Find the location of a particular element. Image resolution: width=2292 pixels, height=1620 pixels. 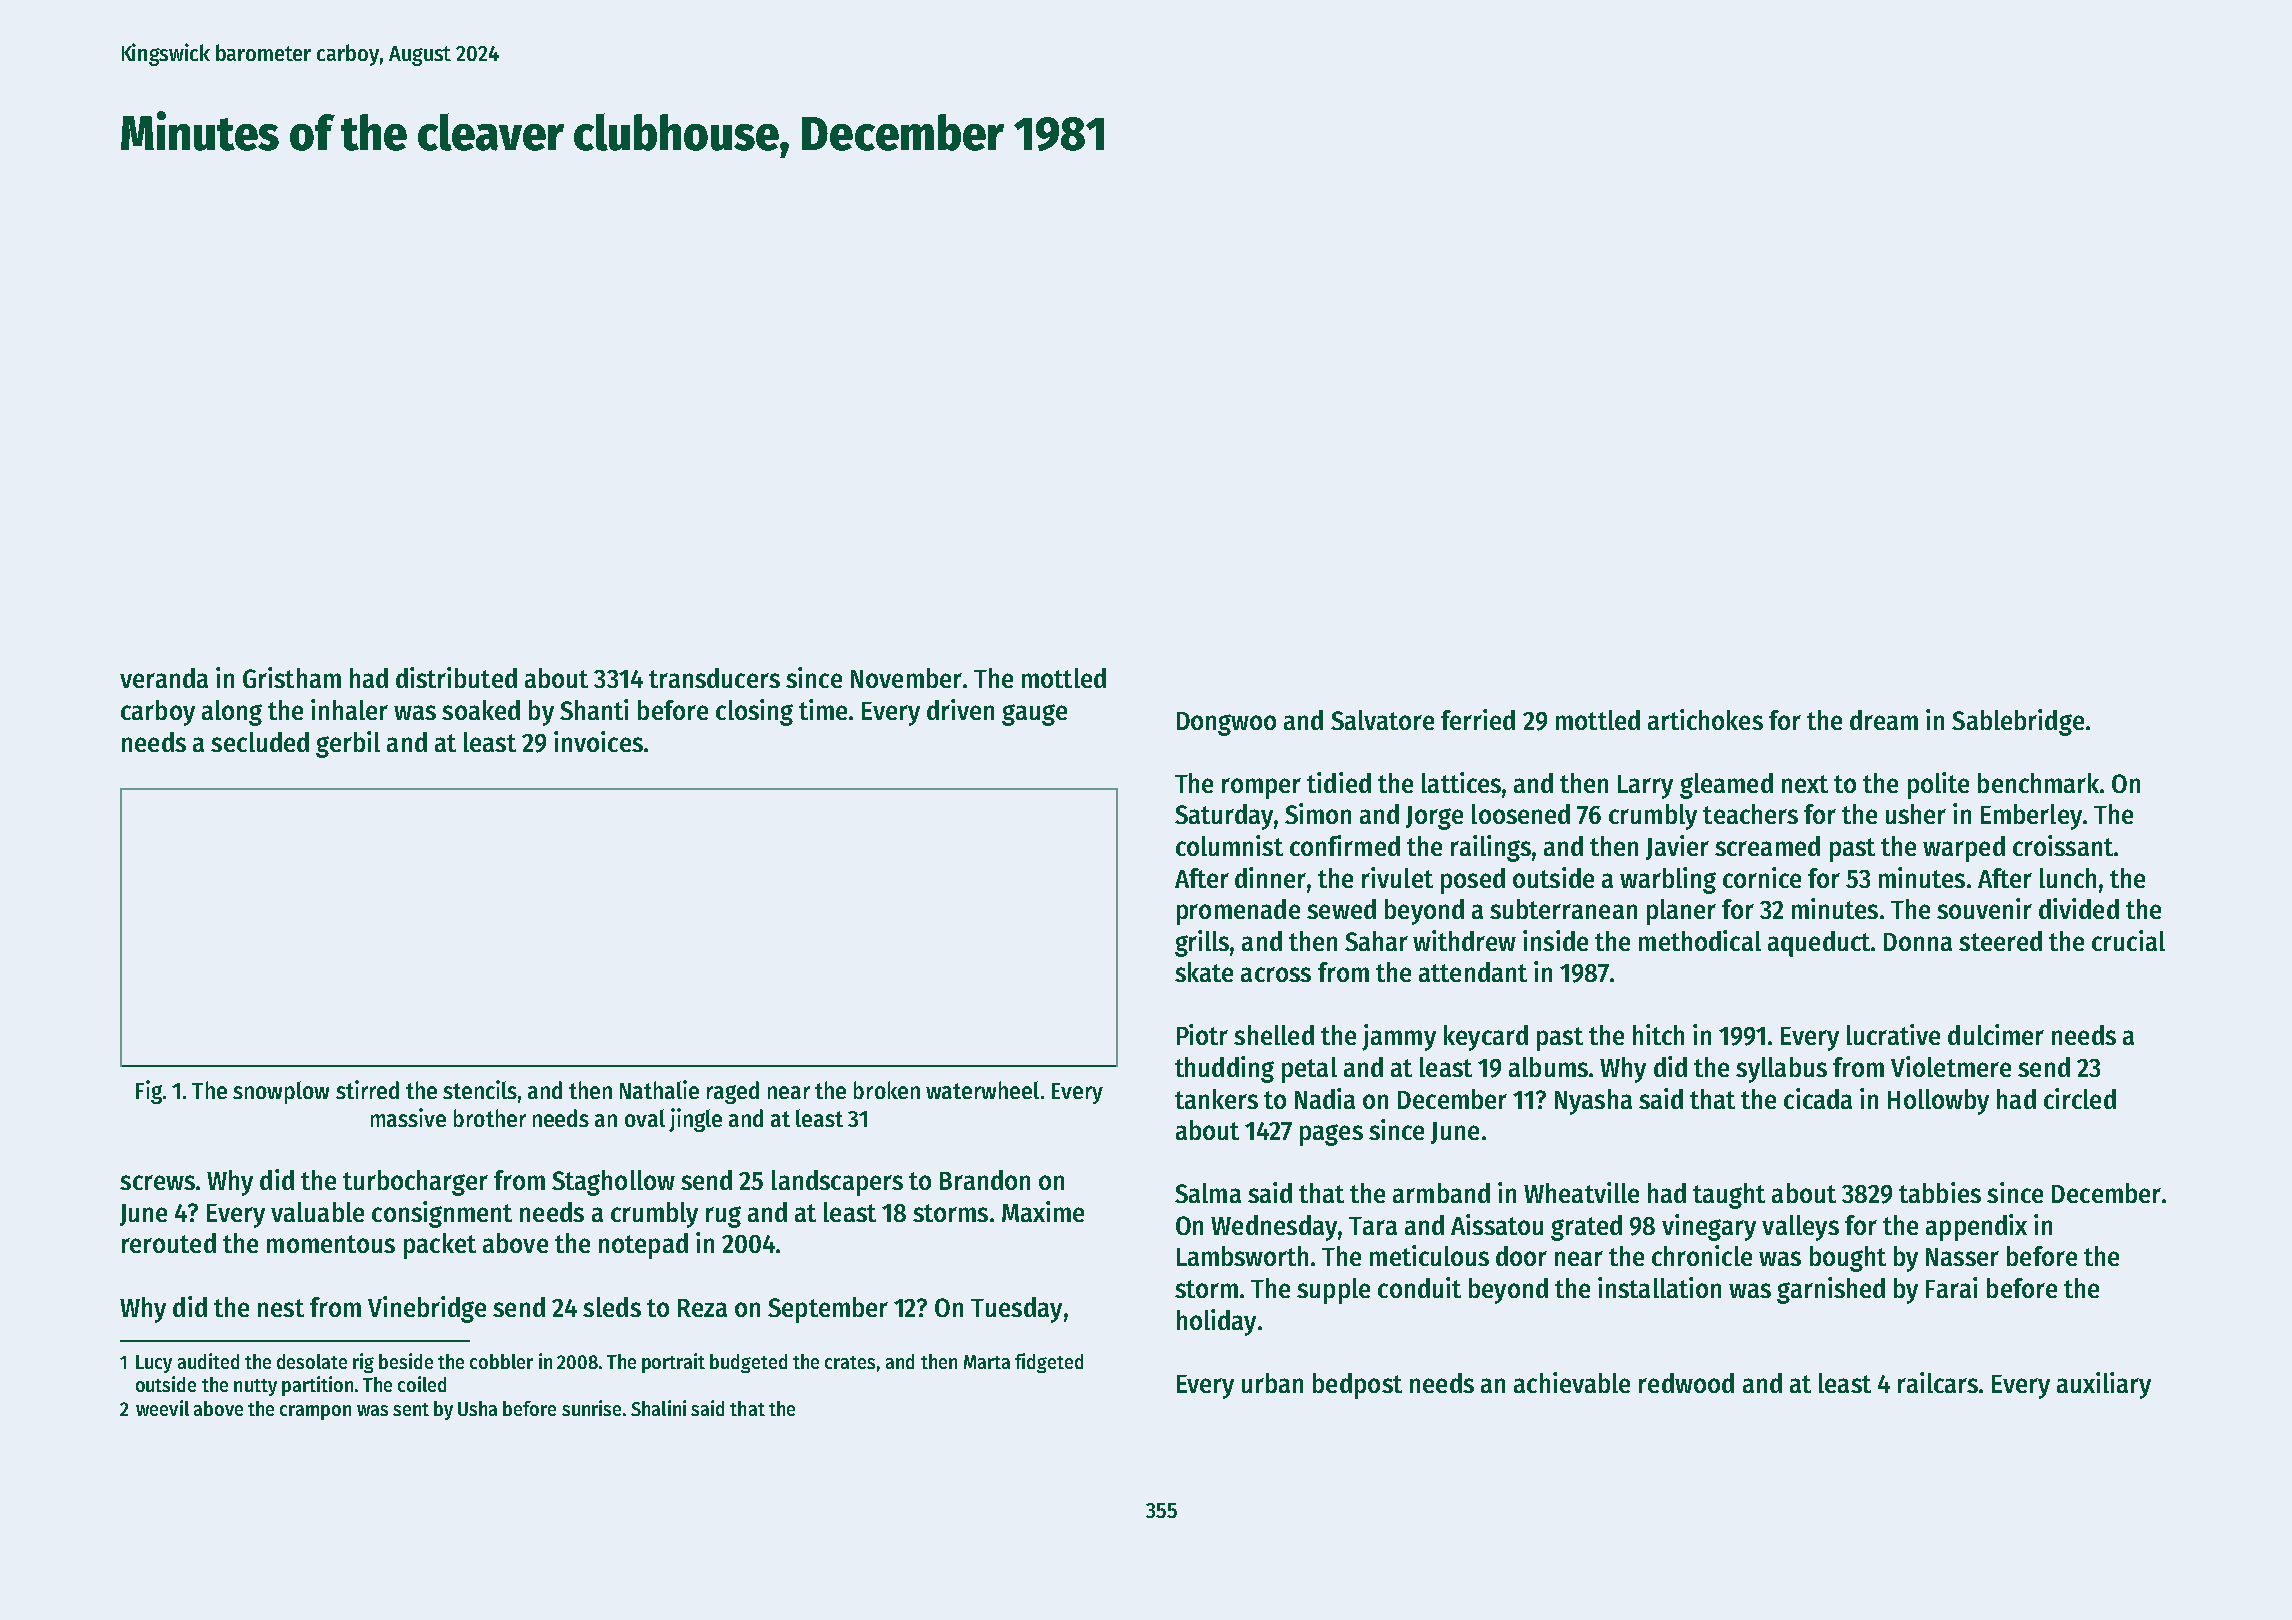

lucrative is located at coordinates (1893, 1034).
